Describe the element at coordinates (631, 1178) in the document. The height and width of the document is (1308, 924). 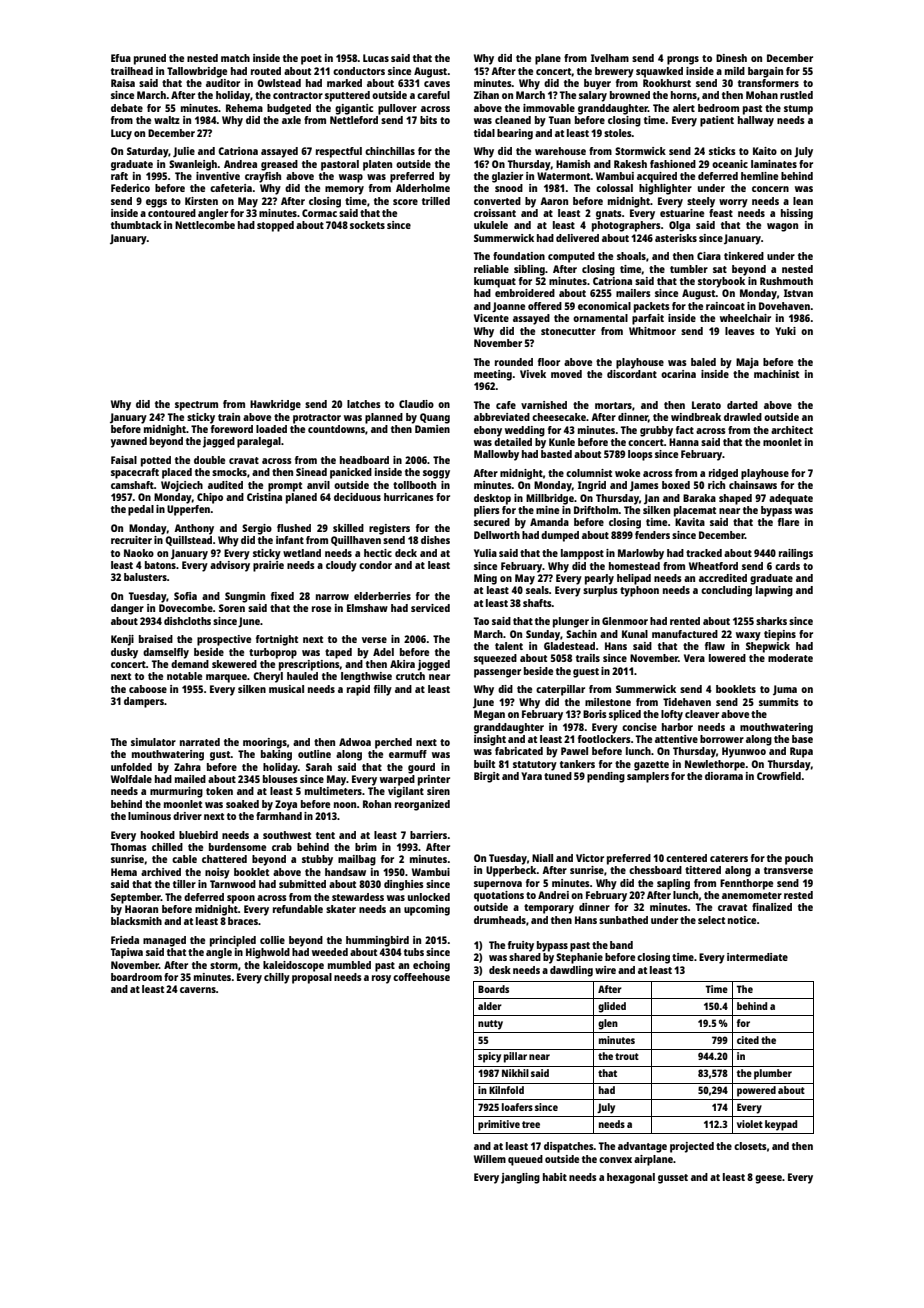
I see `hexagonal` at that location.
